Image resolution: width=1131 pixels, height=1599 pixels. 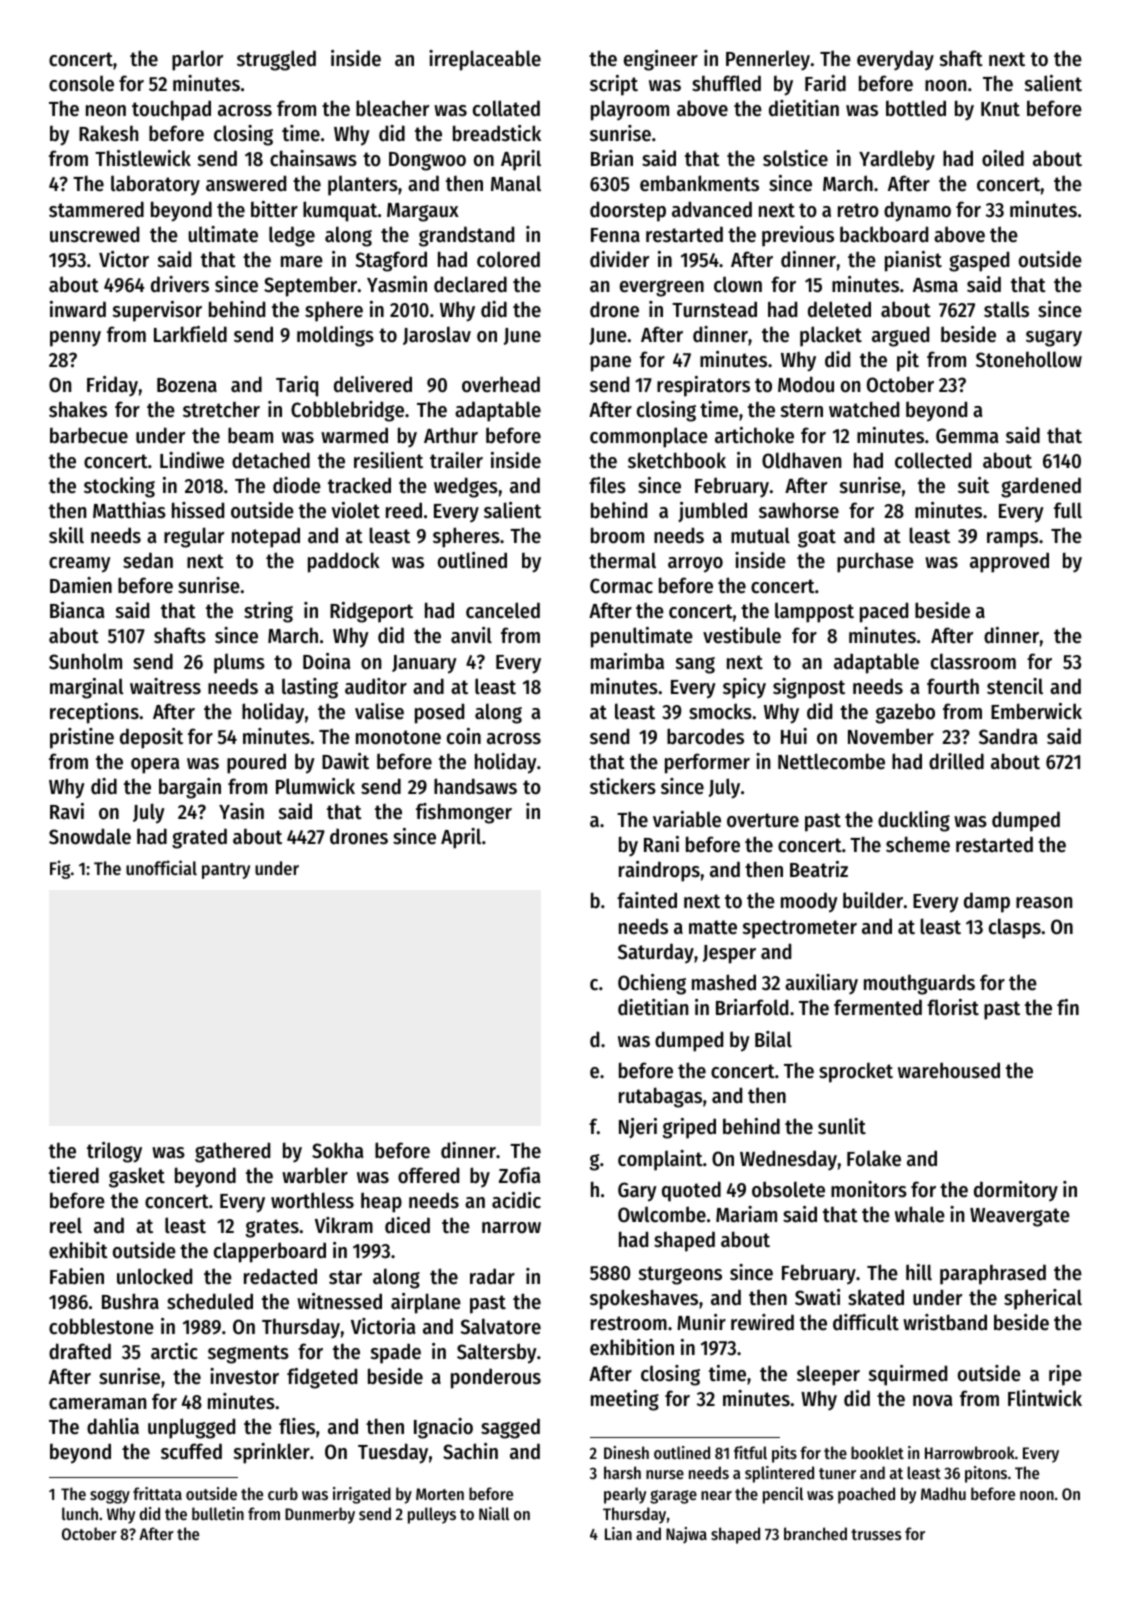 I want to click on Flintwick, so click(x=1045, y=1398).
